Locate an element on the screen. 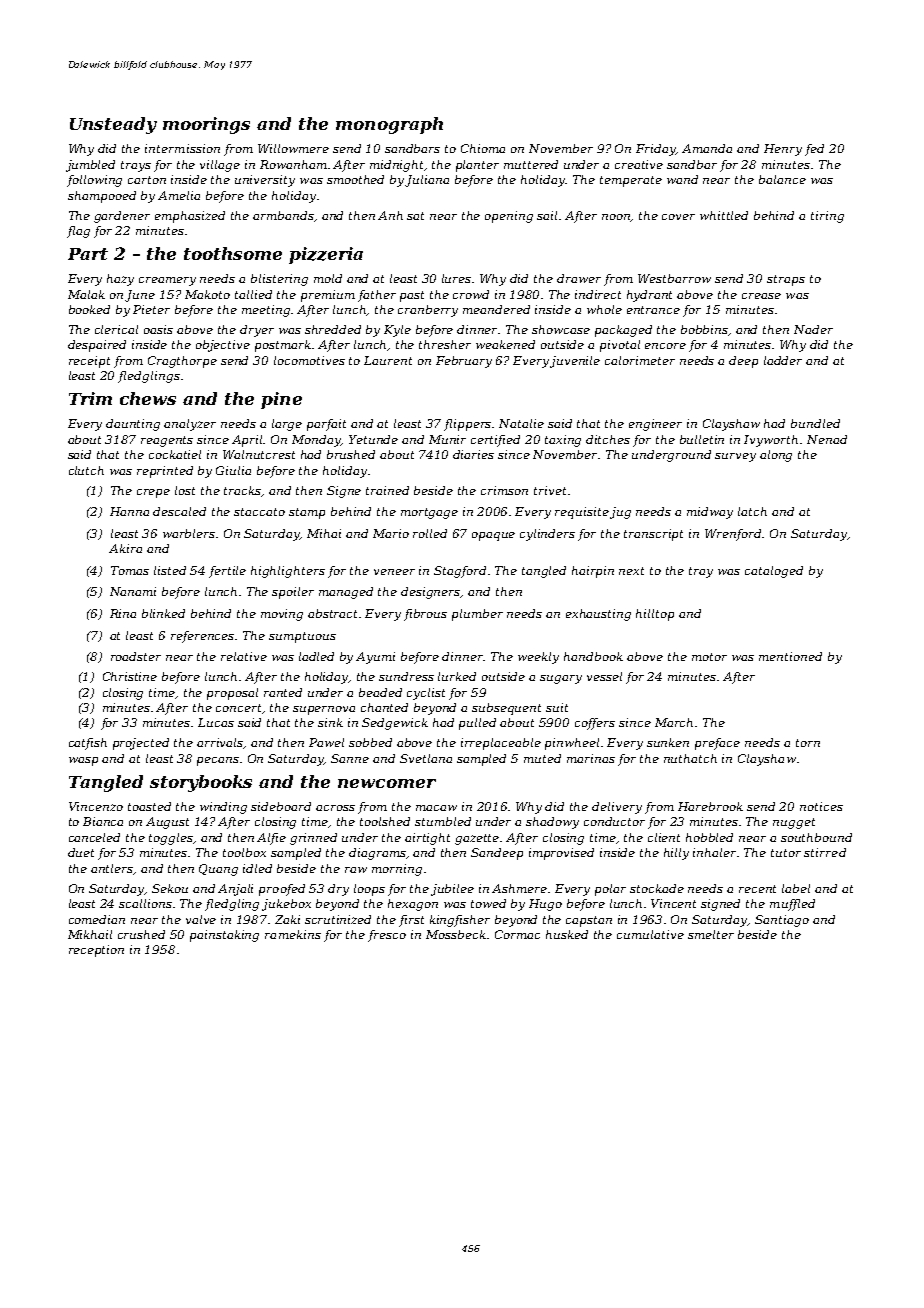 Image resolution: width=924 pixels, height=1308 pixels. pinwheel is located at coordinates (572, 744).
